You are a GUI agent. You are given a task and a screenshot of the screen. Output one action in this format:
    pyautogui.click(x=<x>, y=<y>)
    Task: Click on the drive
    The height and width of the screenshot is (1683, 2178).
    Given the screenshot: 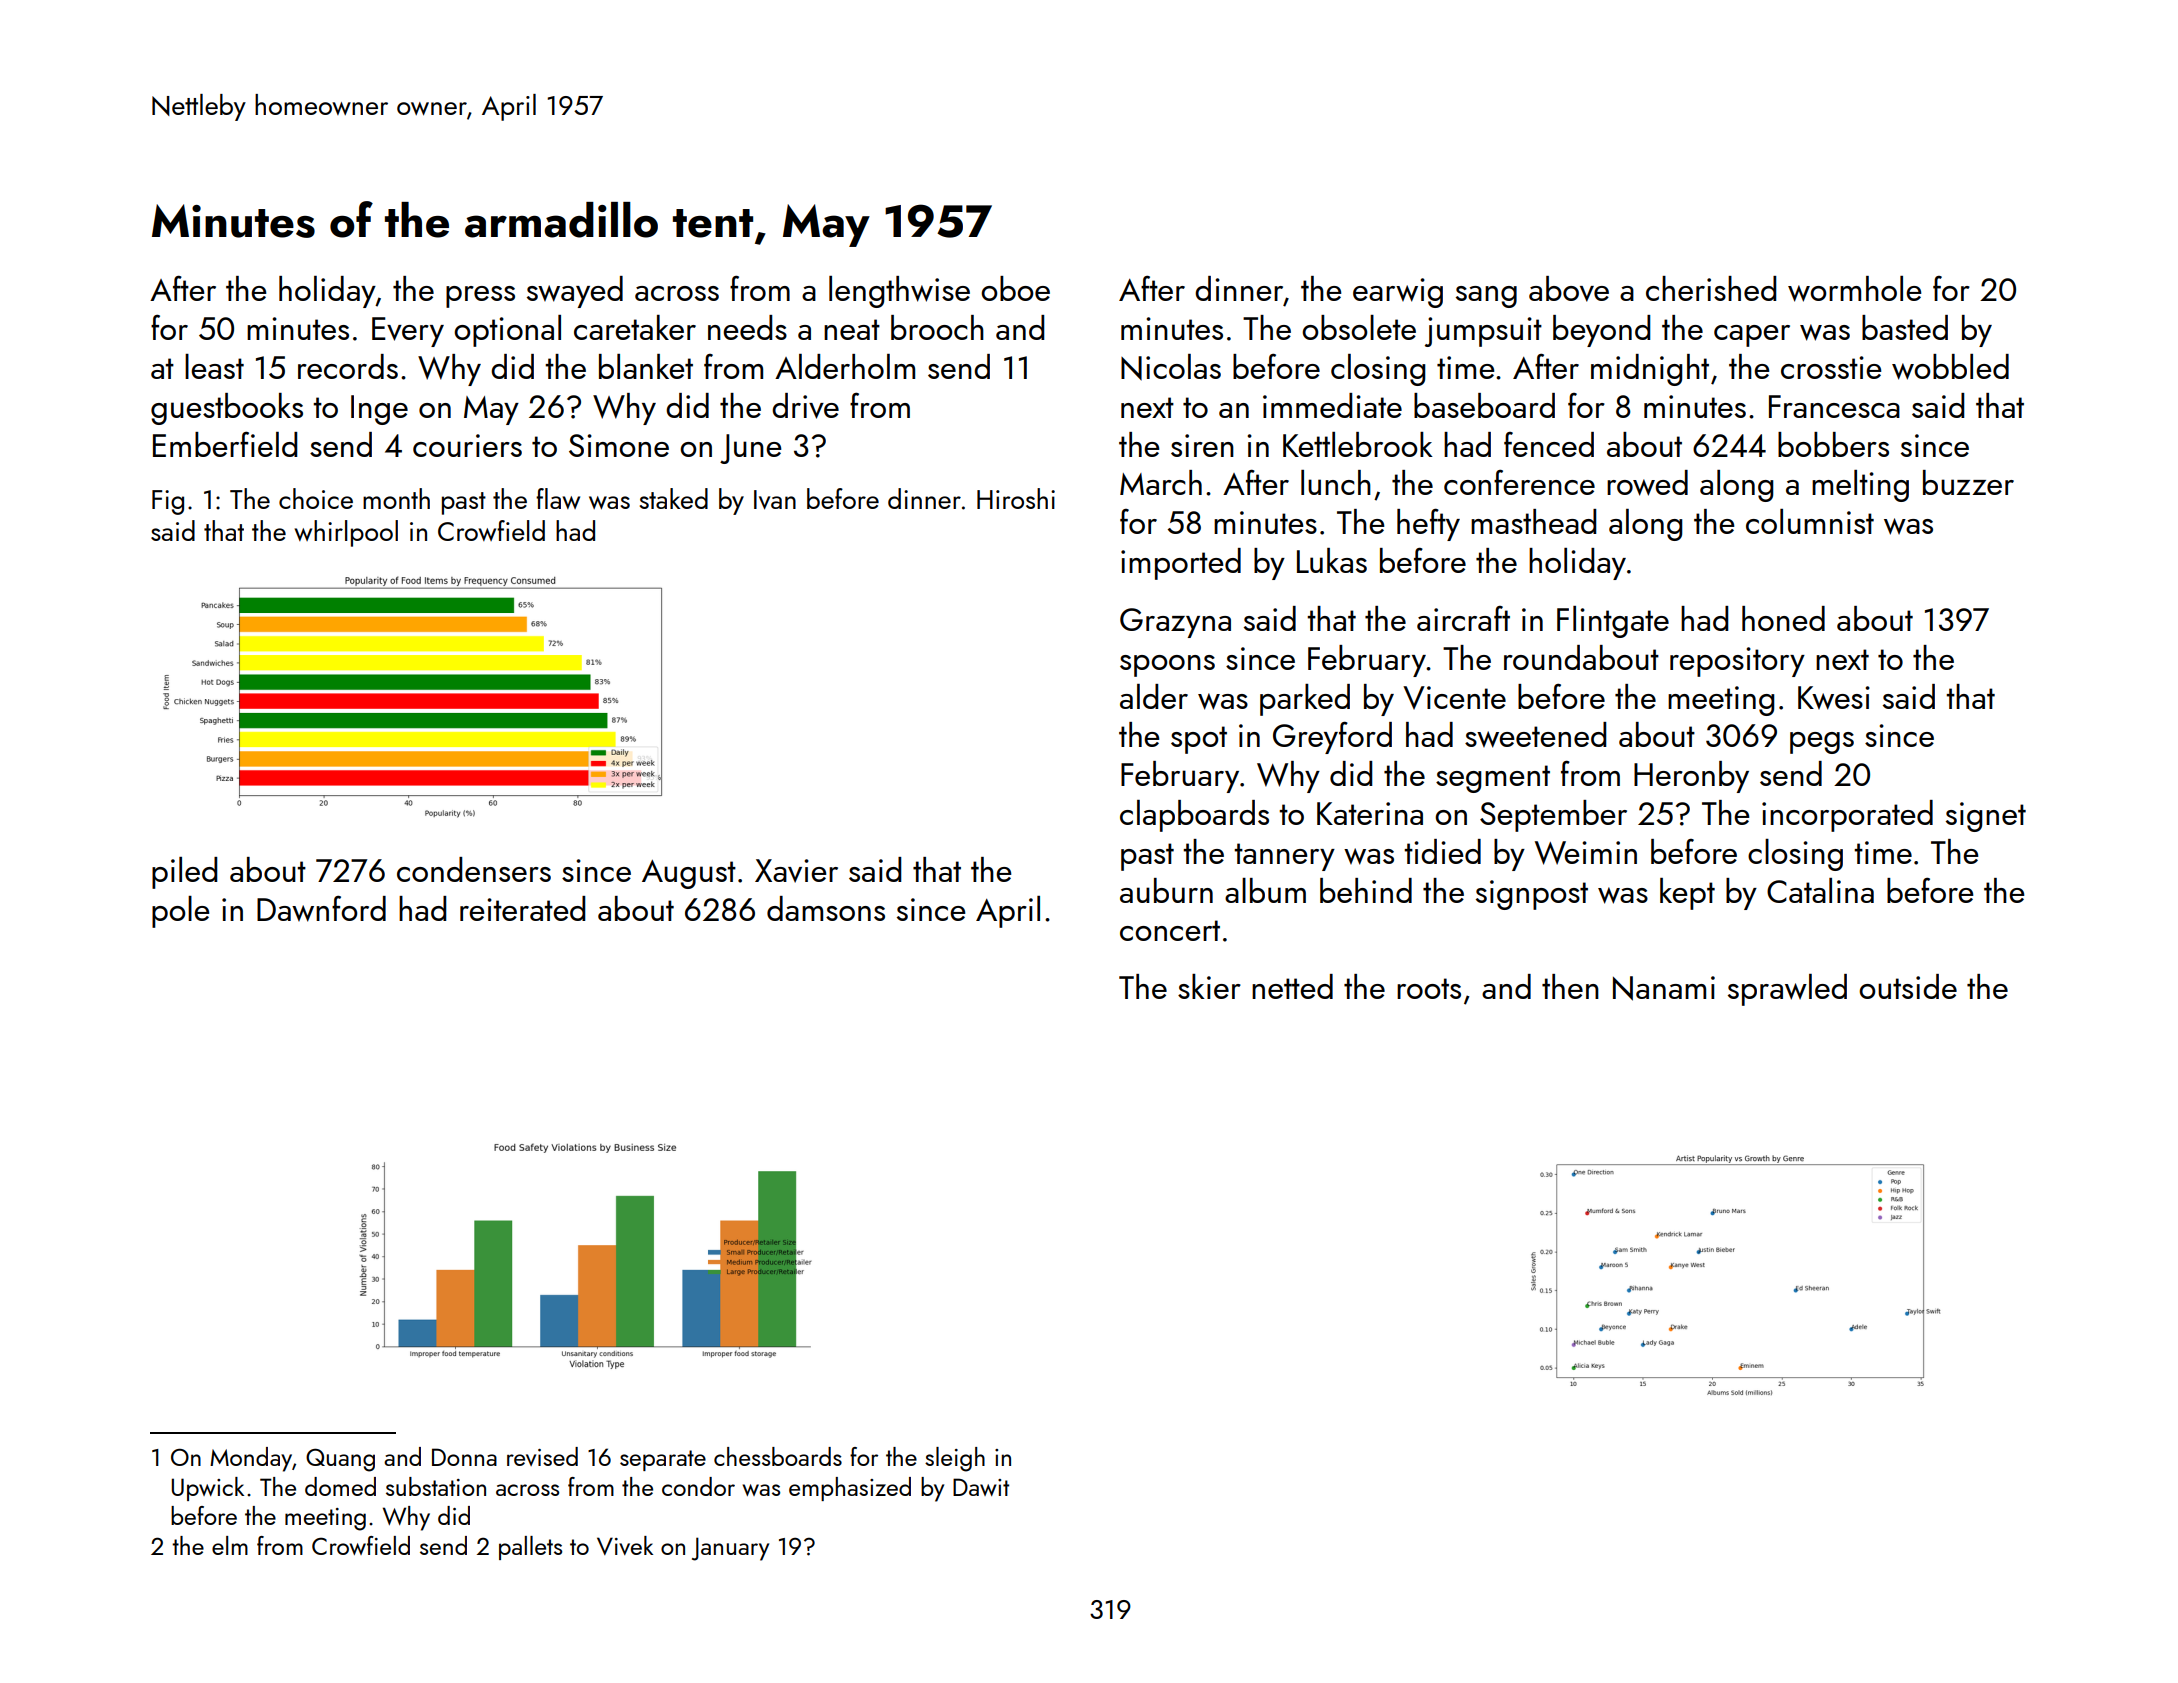 What is the action you would take?
    pyautogui.click(x=805, y=406)
